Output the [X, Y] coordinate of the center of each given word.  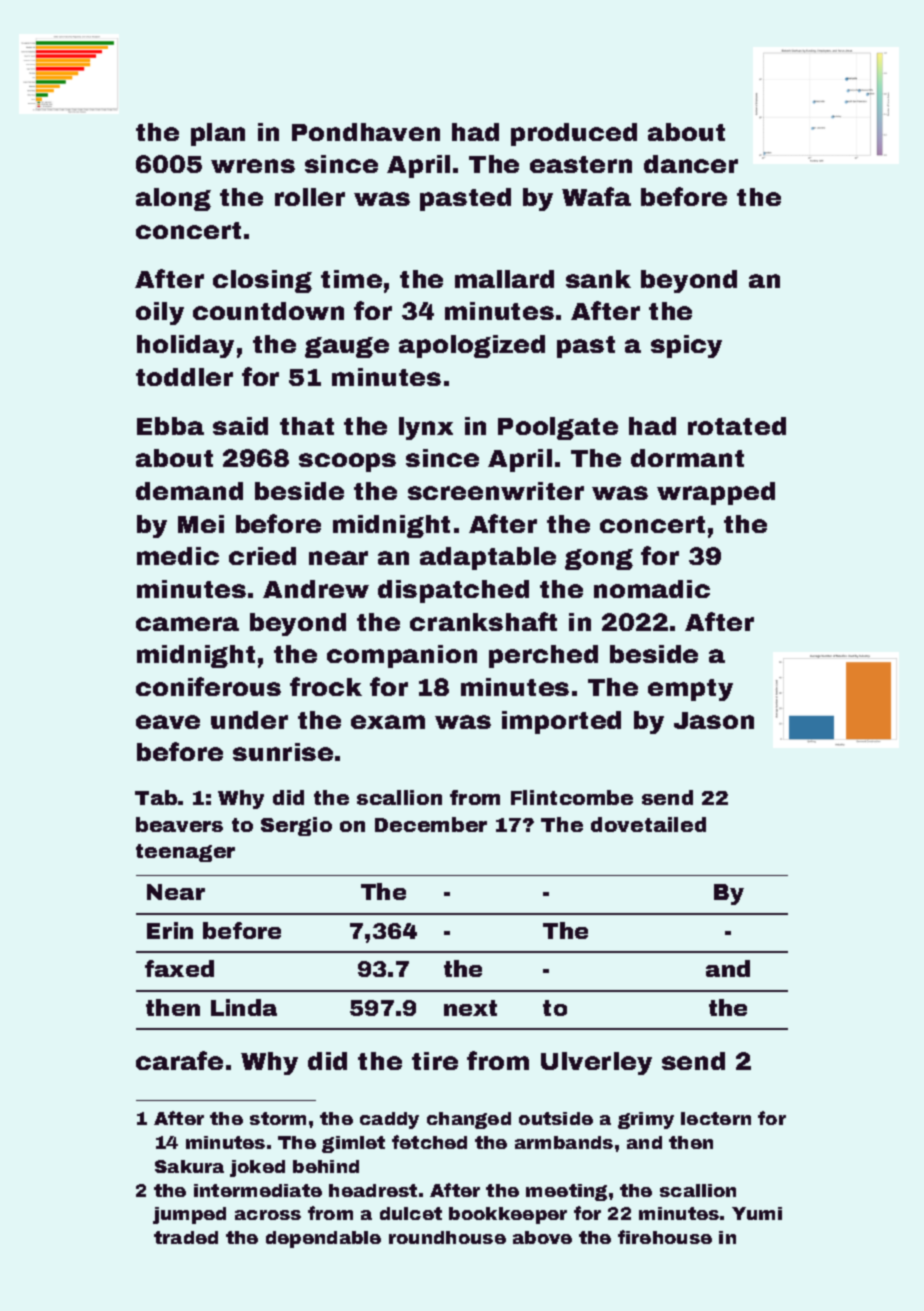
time [351, 279]
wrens [253, 166]
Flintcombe [572, 797]
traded [186, 1237]
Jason [714, 720]
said [240, 426]
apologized [472, 346]
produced [574, 134]
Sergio [296, 826]
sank [598, 279]
